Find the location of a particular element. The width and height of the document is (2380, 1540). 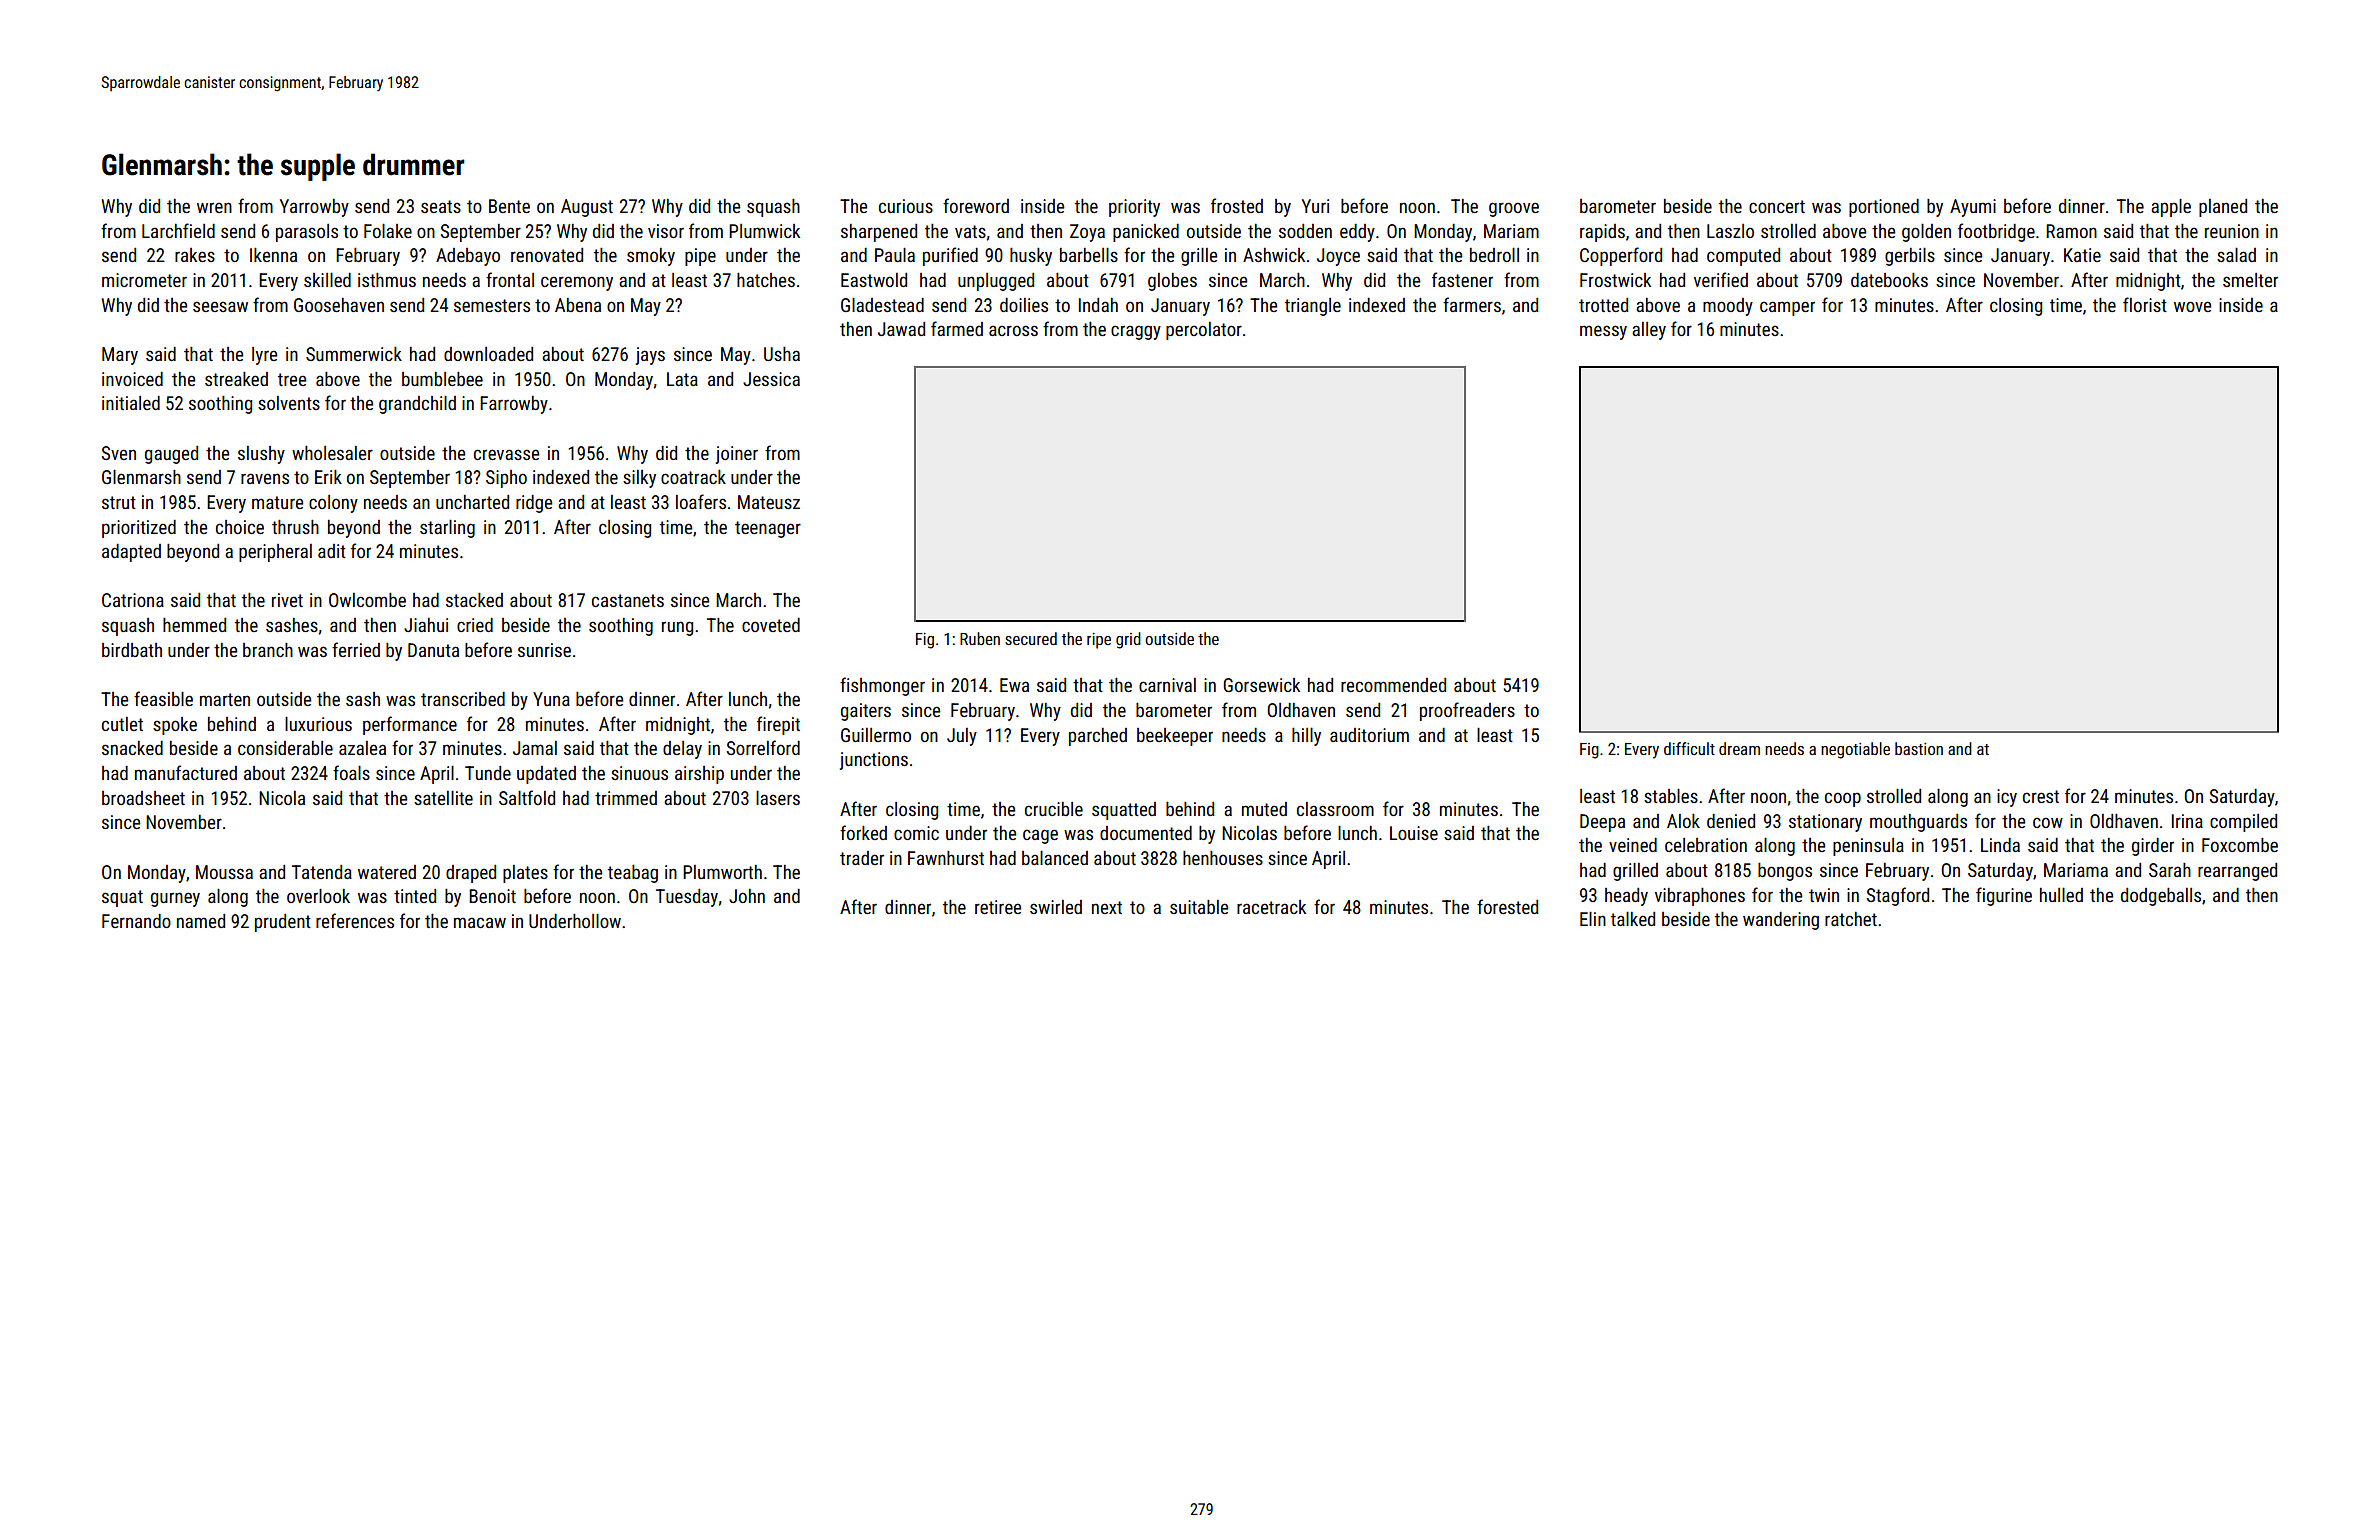

trimmed is located at coordinates (626, 798).
